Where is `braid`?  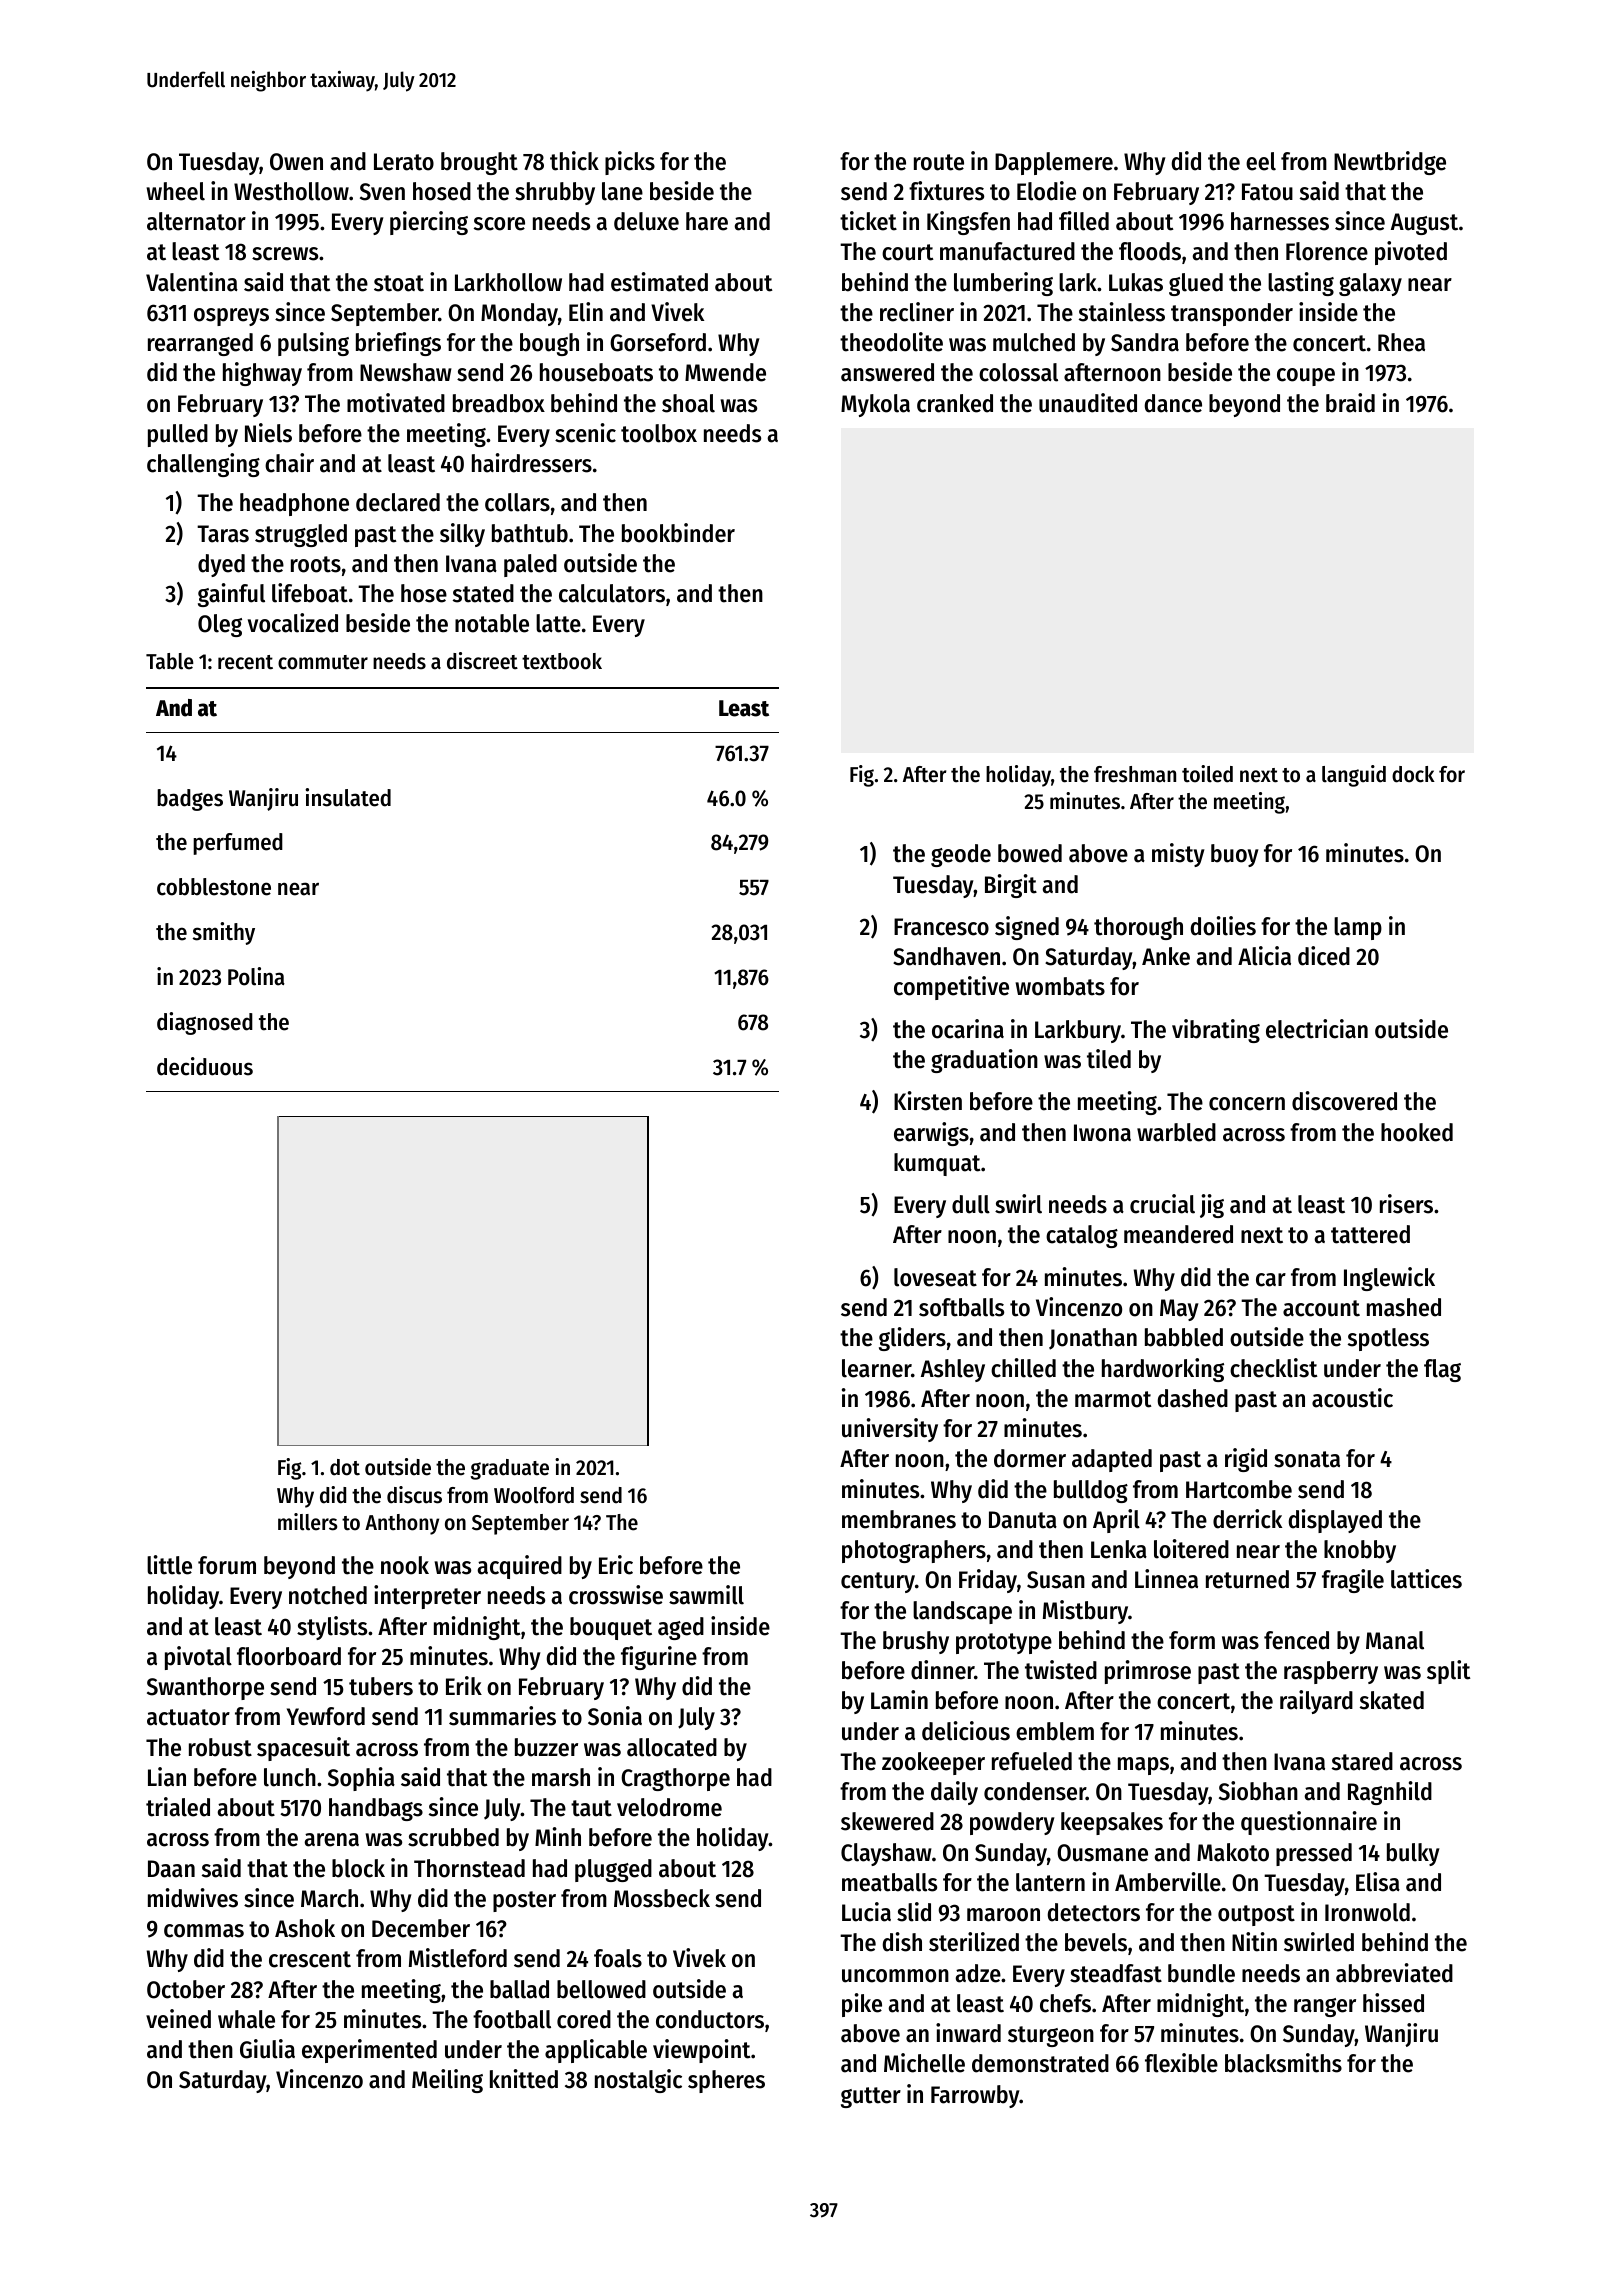
braid is located at coordinates (1350, 403).
